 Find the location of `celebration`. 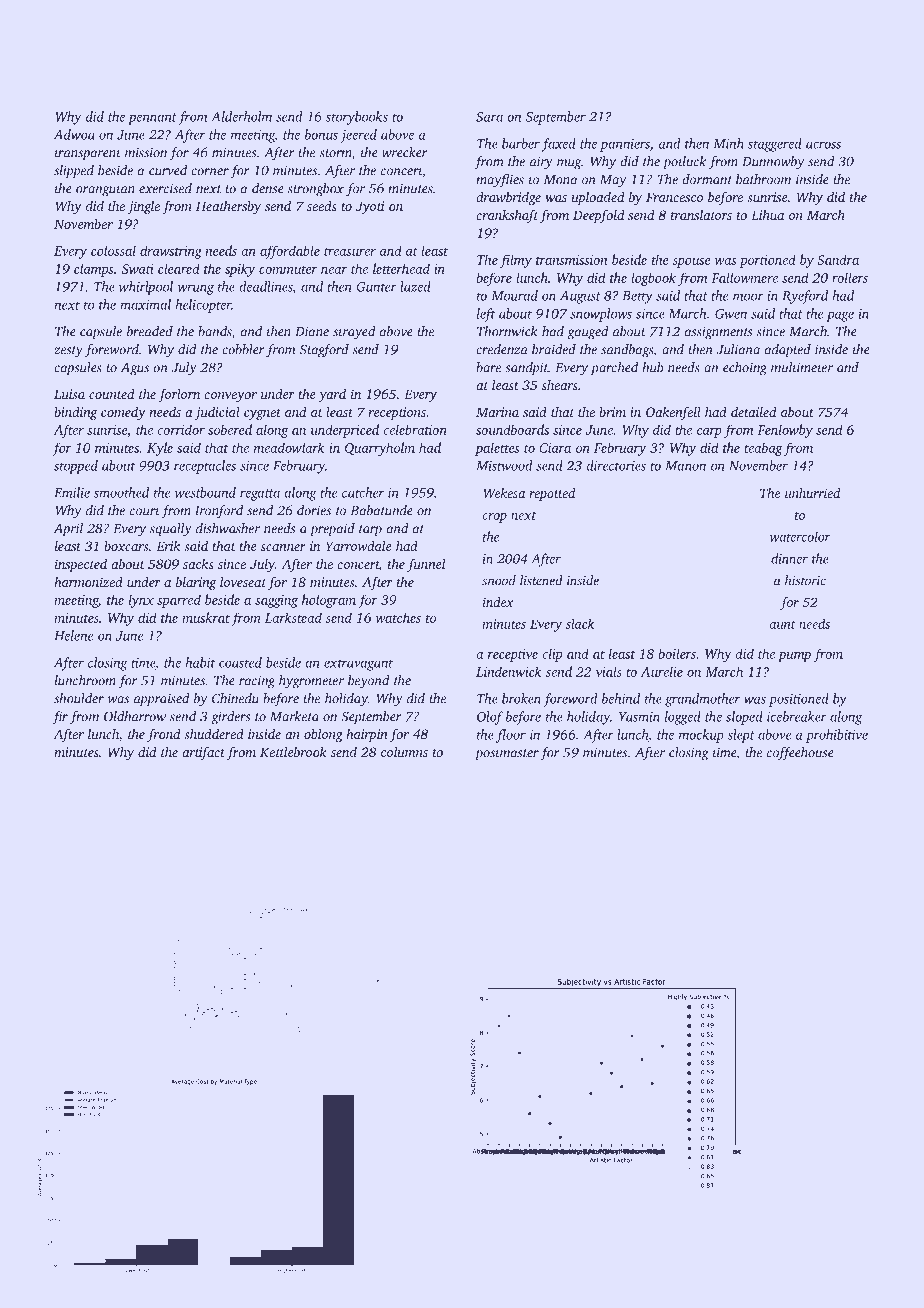

celebration is located at coordinates (415, 429).
